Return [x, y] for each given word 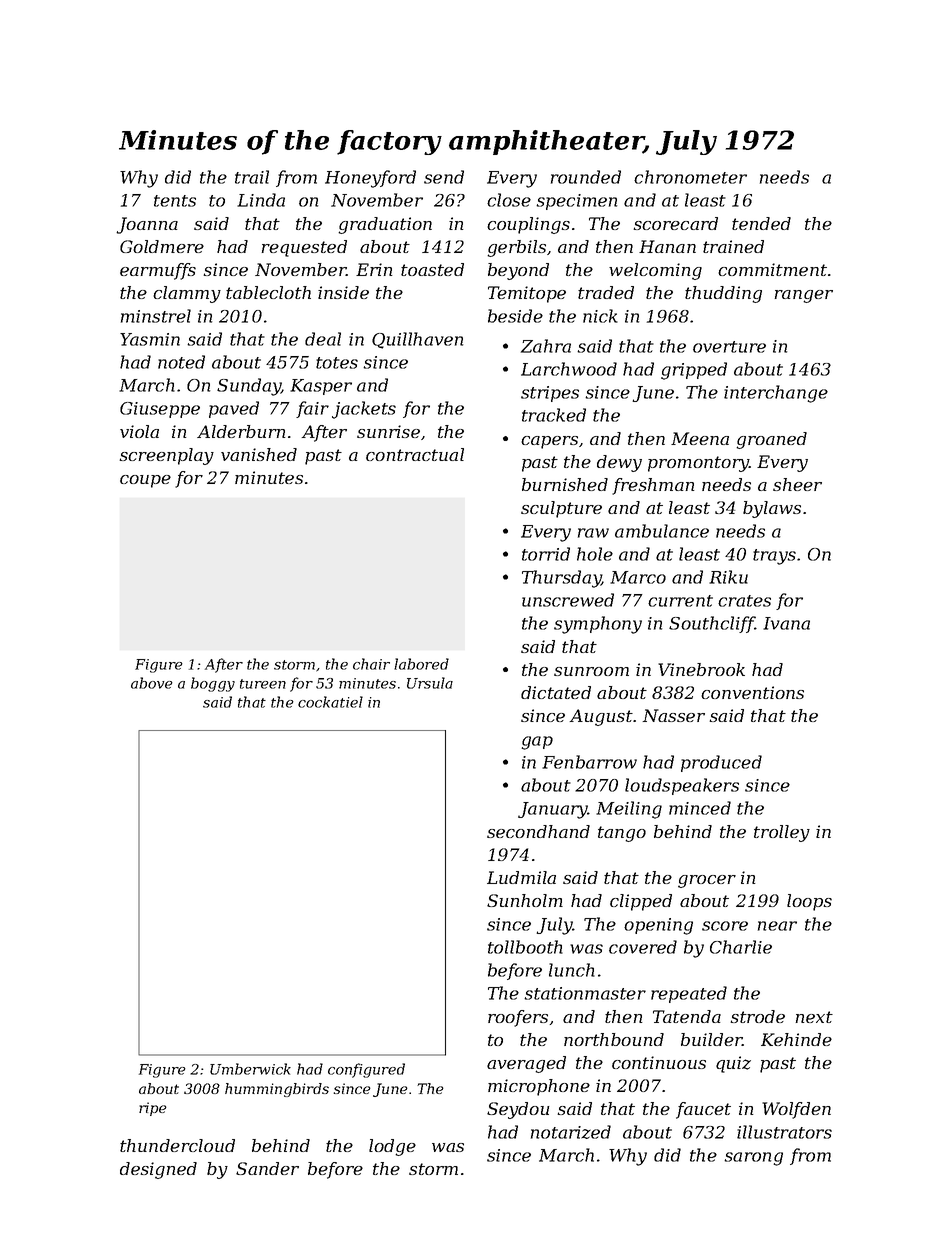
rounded [586, 177]
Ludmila [521, 877]
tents [175, 201]
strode [757, 1016]
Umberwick [250, 1069]
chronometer [690, 177]
